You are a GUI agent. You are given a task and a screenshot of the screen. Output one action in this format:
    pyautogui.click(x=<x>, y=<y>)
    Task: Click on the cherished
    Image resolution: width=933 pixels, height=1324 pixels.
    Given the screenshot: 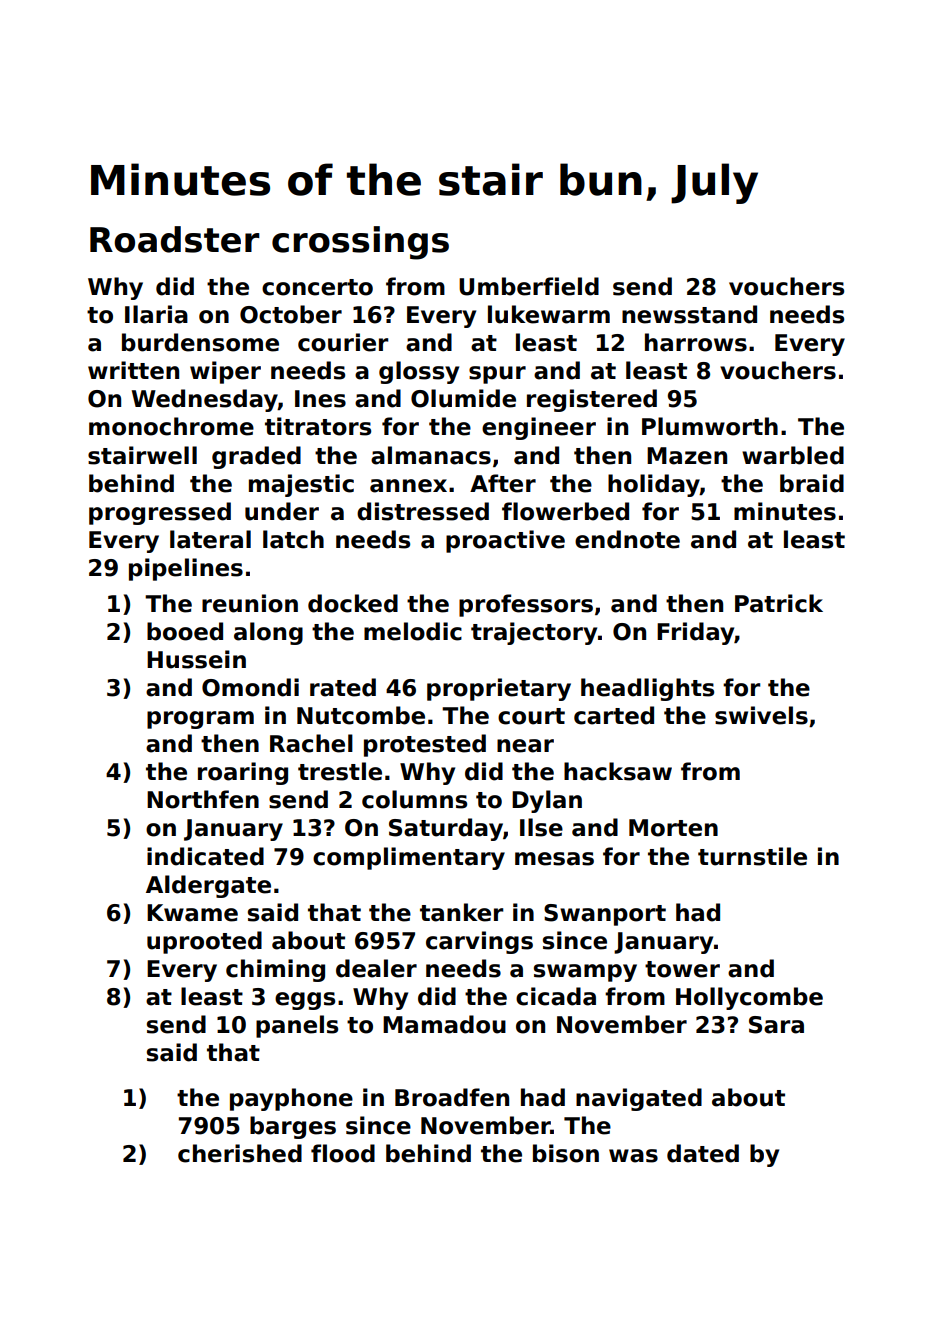 What is the action you would take?
    pyautogui.click(x=240, y=1153)
